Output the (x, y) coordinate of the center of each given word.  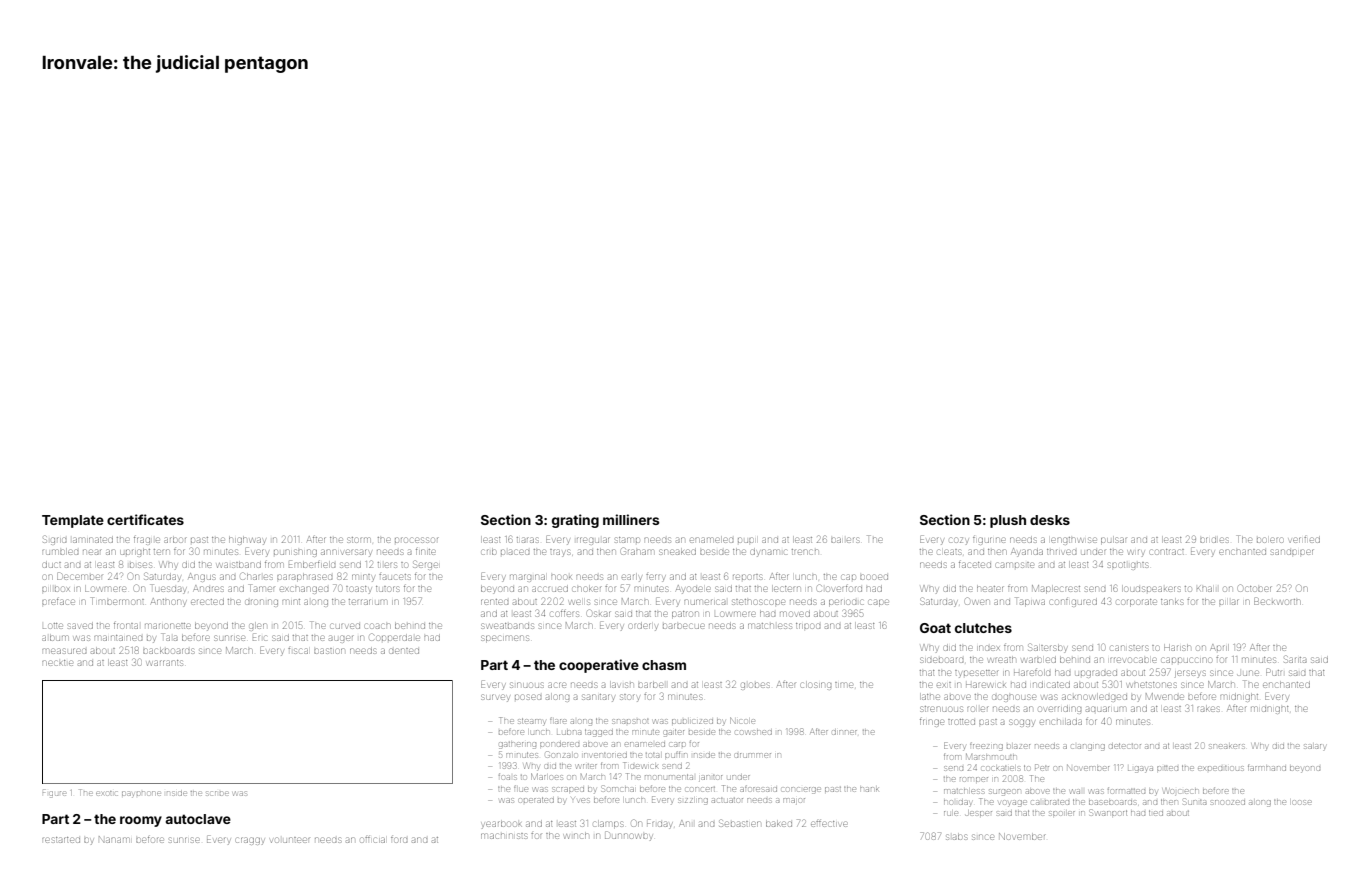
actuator (727, 800)
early (631, 578)
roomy (141, 821)
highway (247, 541)
